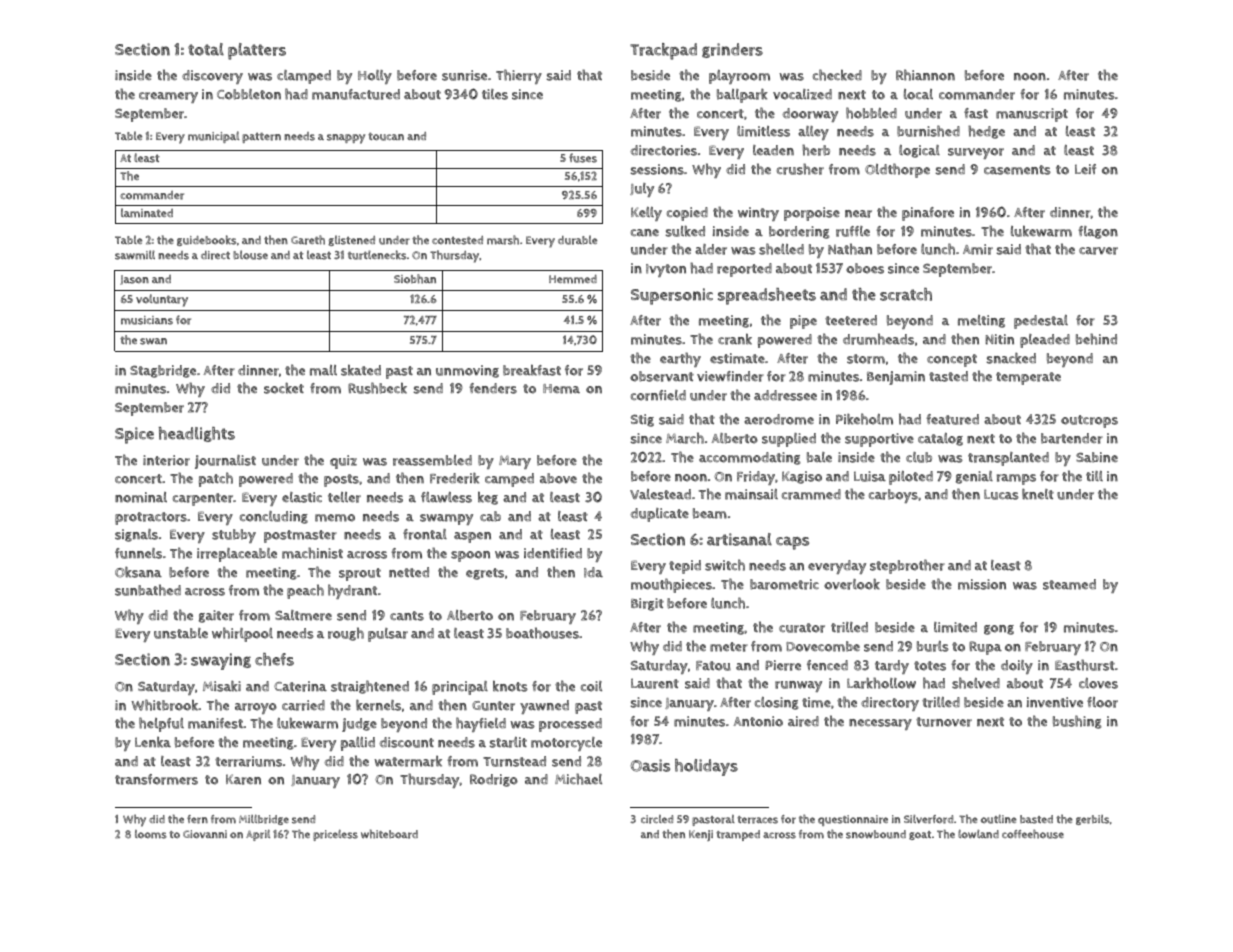  What do you see at coordinates (1041, 321) in the screenshot?
I see `pedestal` at bounding box center [1041, 321].
